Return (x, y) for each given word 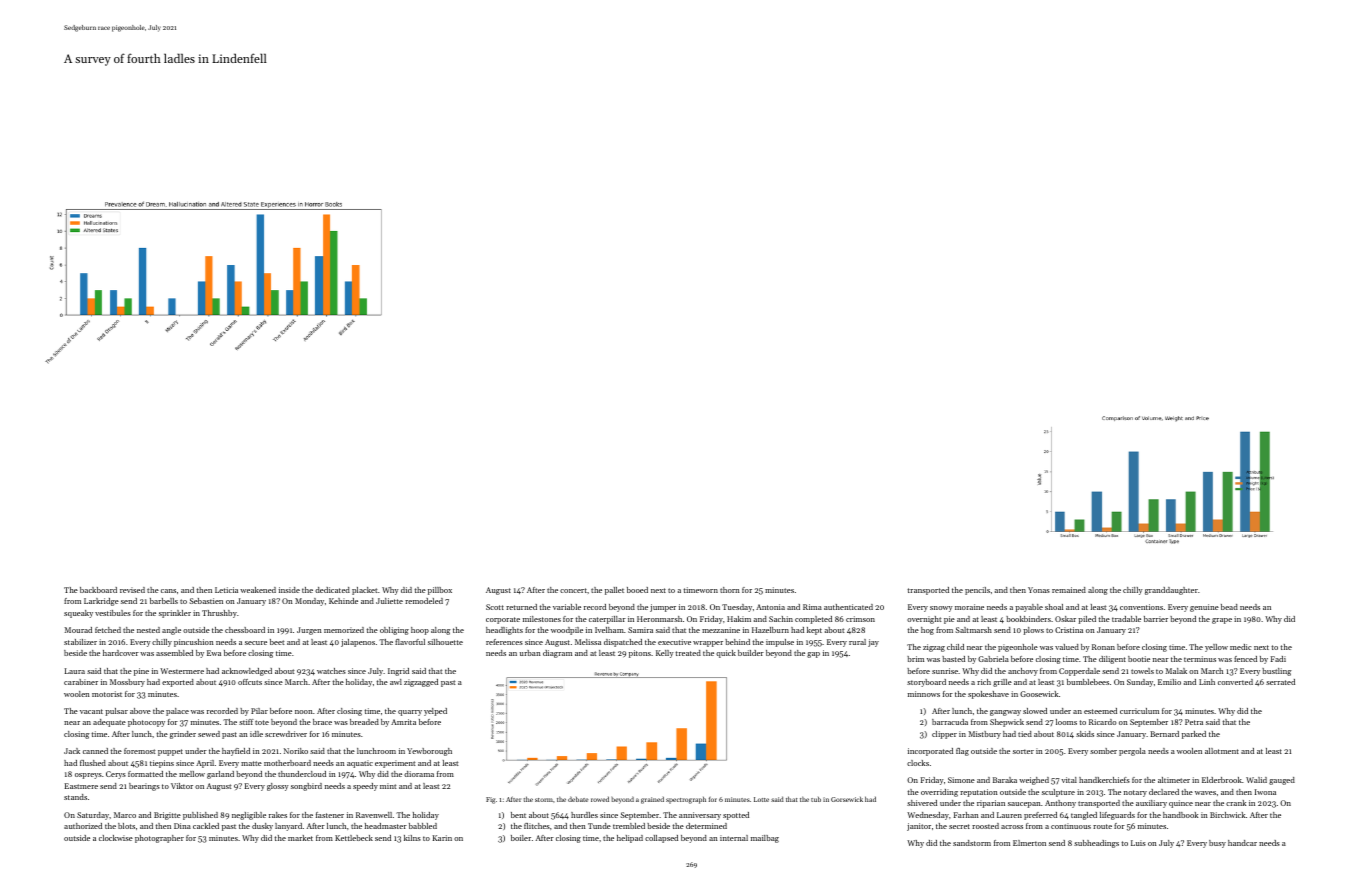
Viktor (182, 786)
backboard (98, 590)
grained (652, 800)
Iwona (1265, 792)
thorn (730, 590)
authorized (83, 826)
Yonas (1039, 590)
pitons (640, 654)
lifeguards (1117, 816)
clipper (944, 735)
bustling (1277, 672)
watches (331, 671)
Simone (961, 780)
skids (1085, 734)
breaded (364, 722)
